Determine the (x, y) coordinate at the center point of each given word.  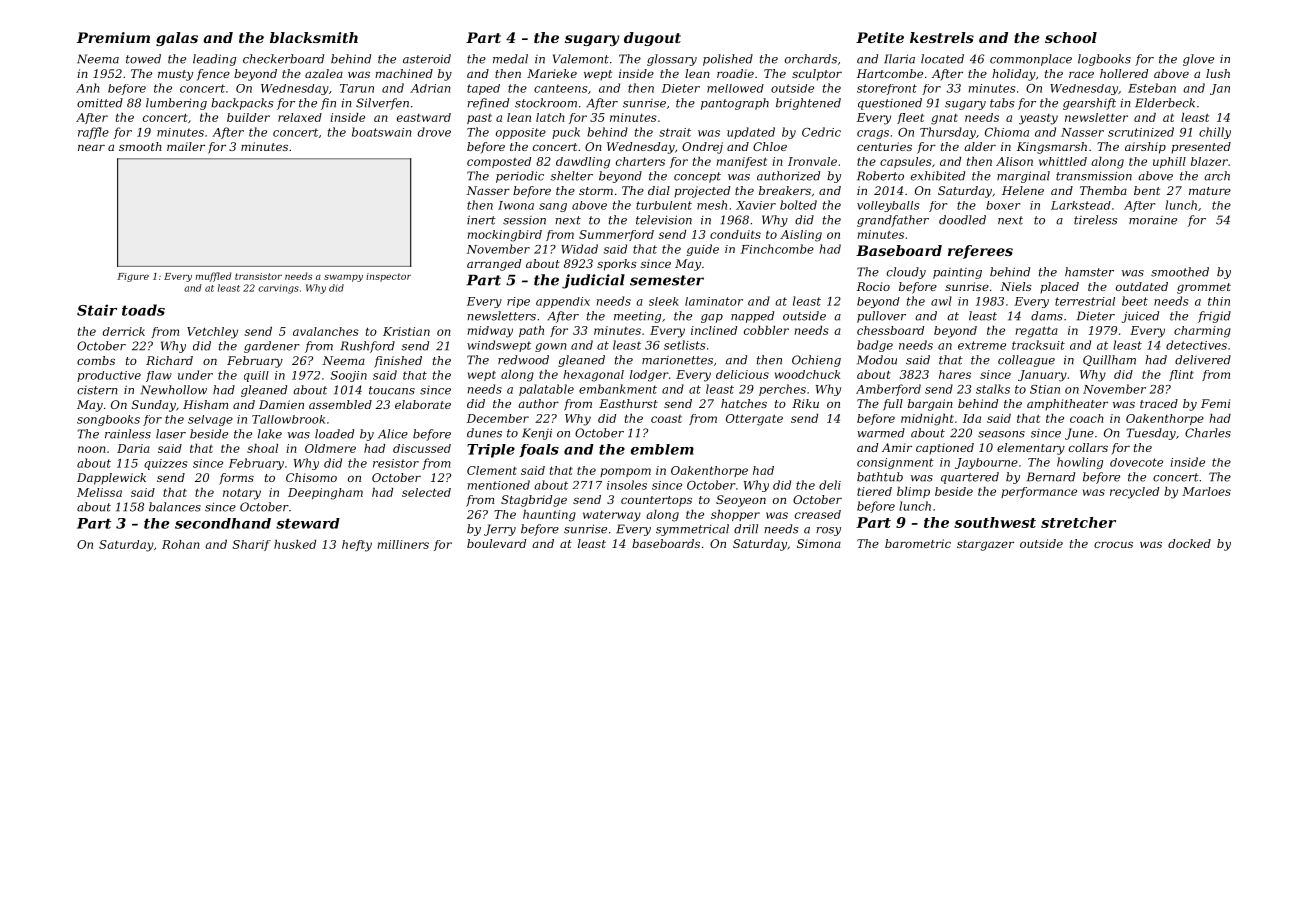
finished (398, 362)
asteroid (427, 59)
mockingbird (504, 236)
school (1071, 37)
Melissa (99, 492)
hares (955, 374)
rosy (828, 531)
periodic (520, 177)
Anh (87, 88)
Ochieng (816, 361)
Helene (1023, 190)
